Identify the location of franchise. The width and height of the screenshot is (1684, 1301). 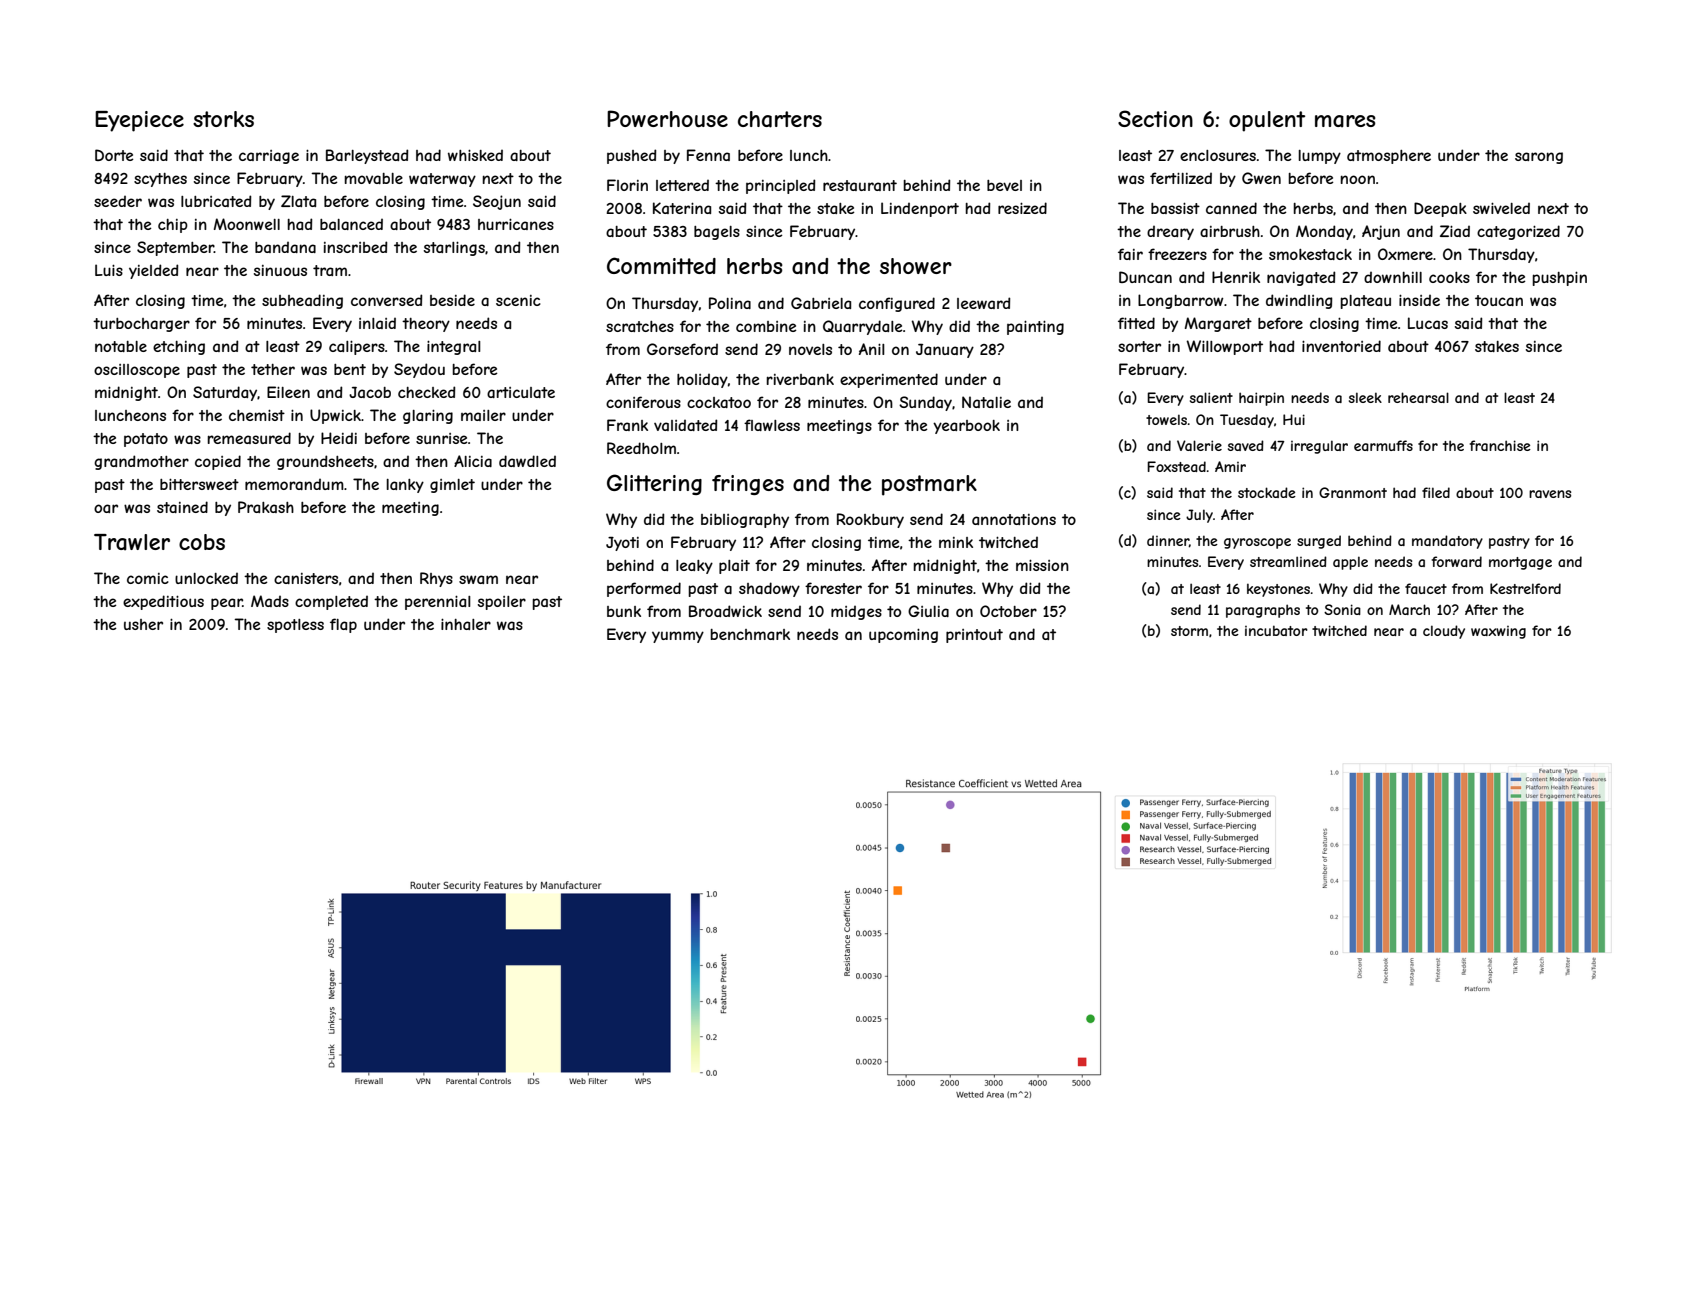
(1500, 445).
